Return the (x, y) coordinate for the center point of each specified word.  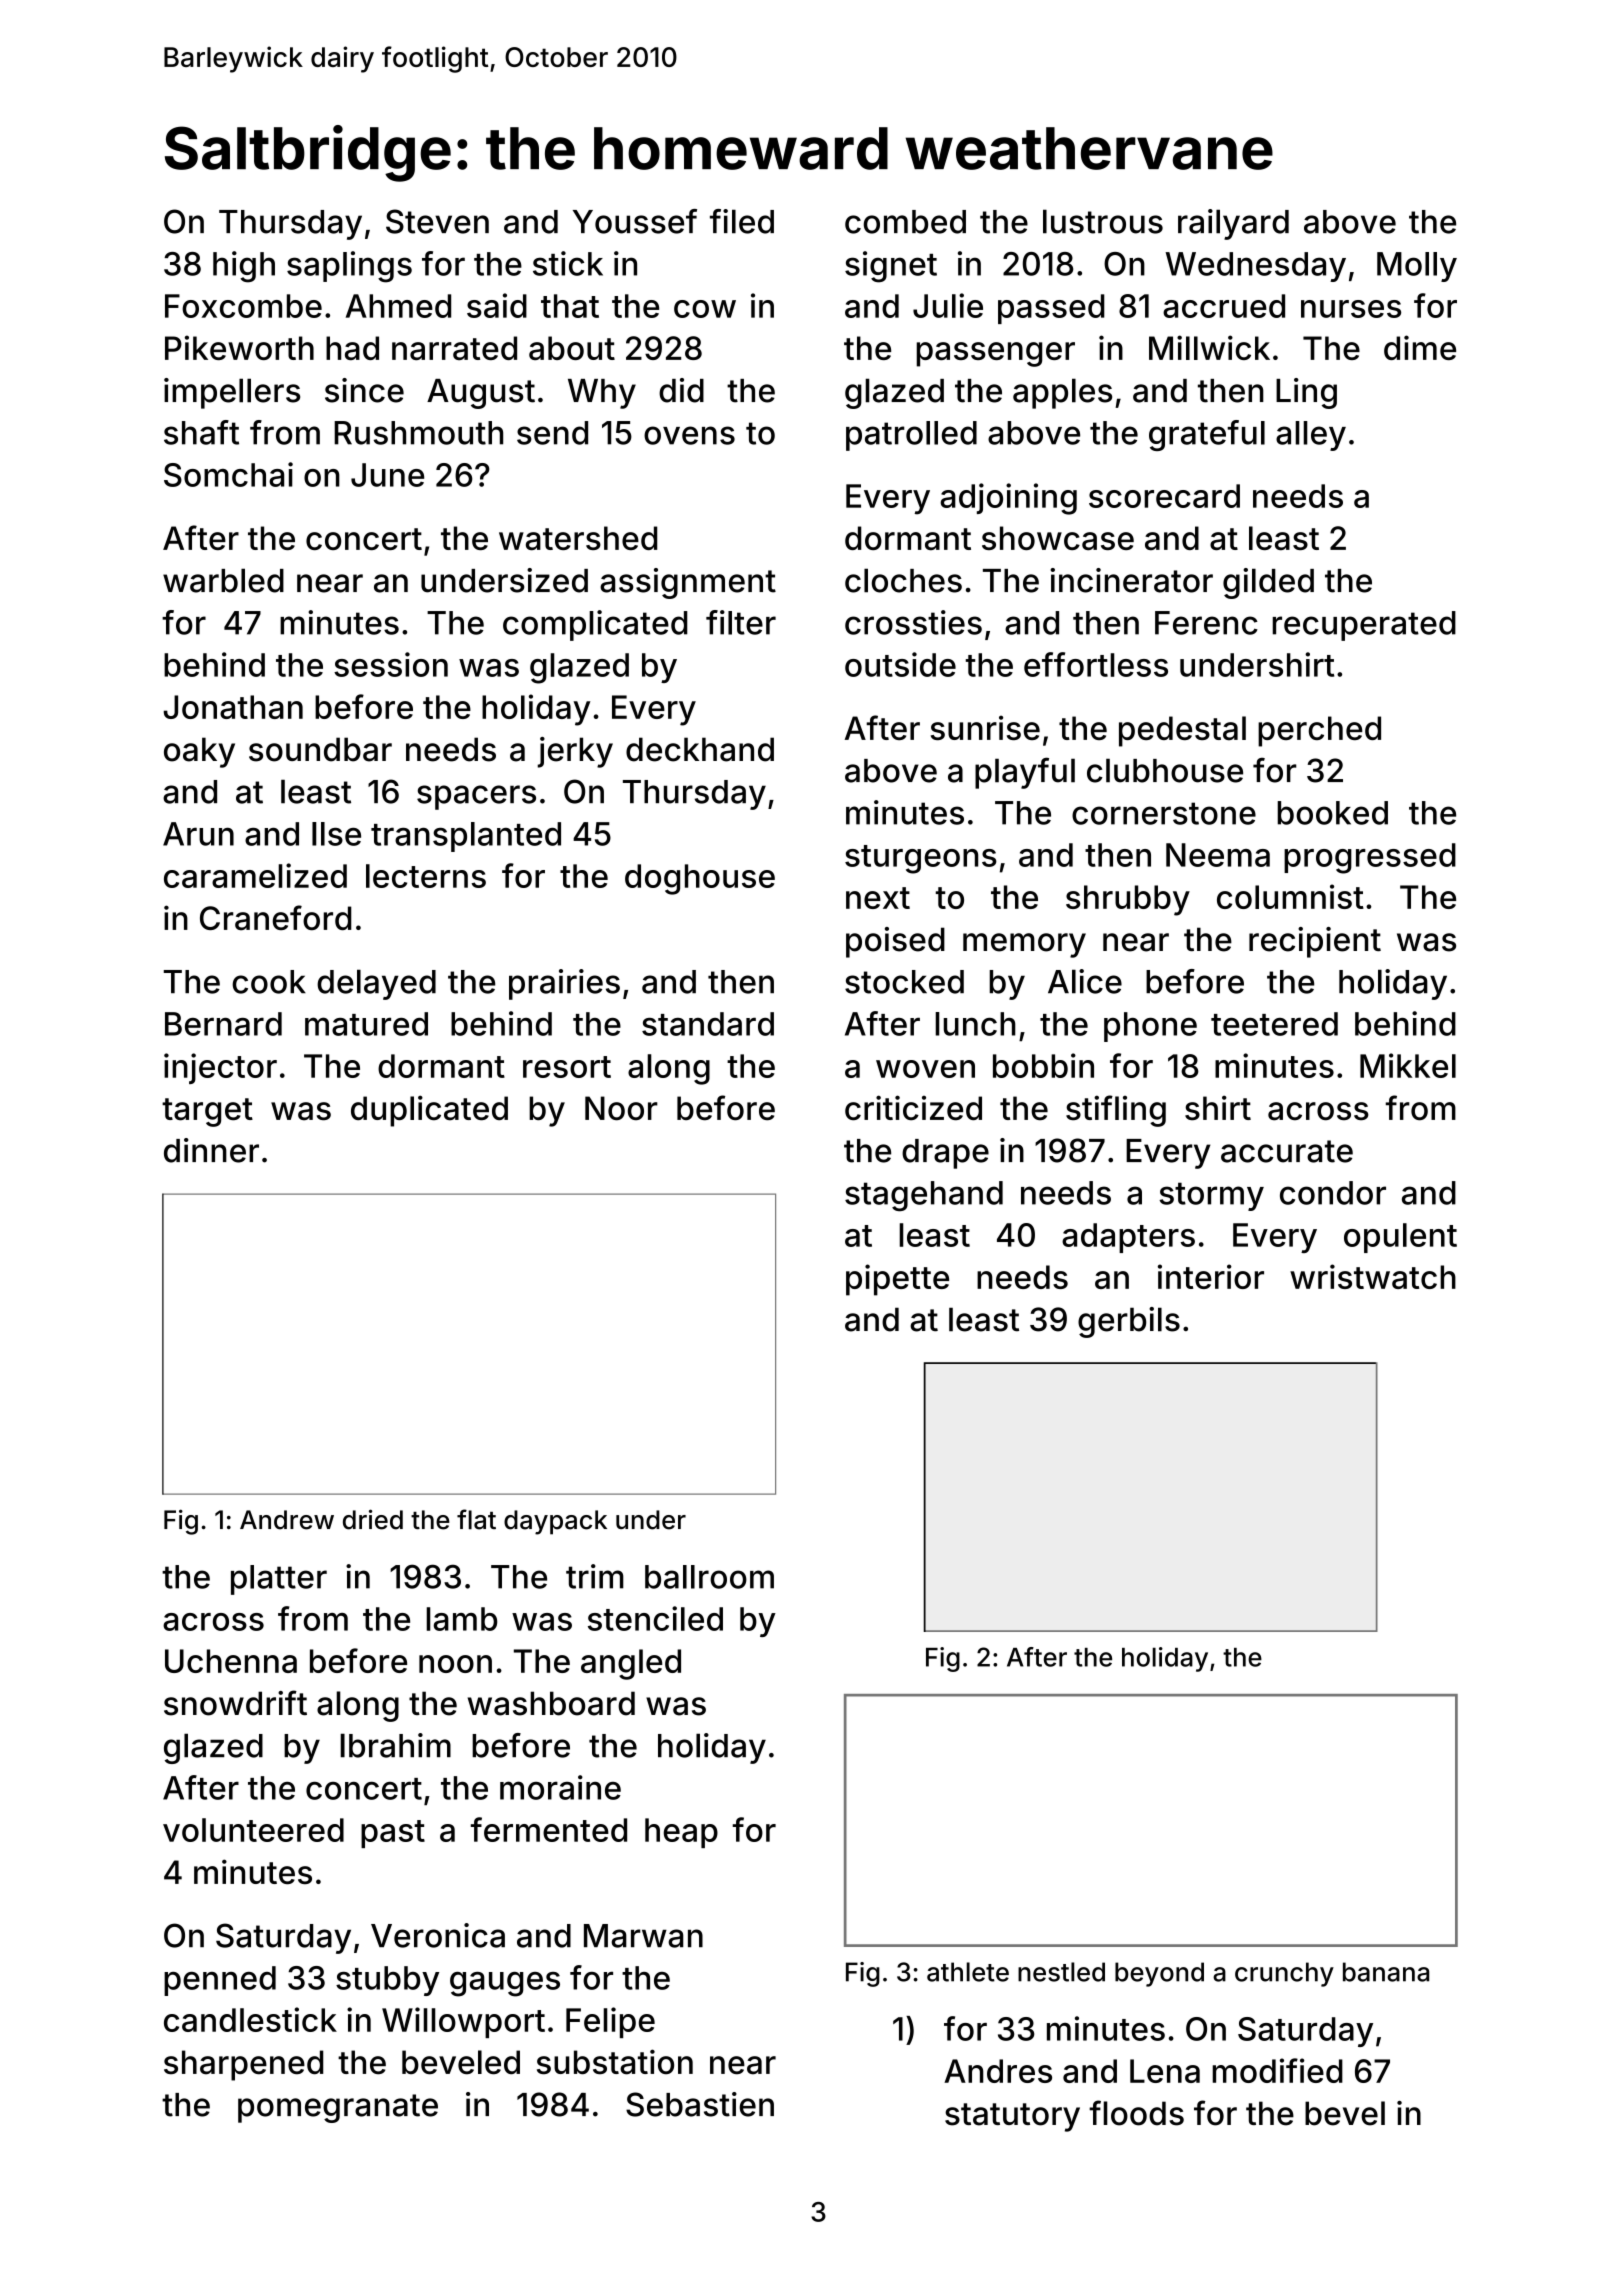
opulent (1400, 1238)
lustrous (1103, 221)
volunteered (253, 1830)
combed (905, 222)
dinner (211, 1150)
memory (1024, 945)
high (244, 267)
